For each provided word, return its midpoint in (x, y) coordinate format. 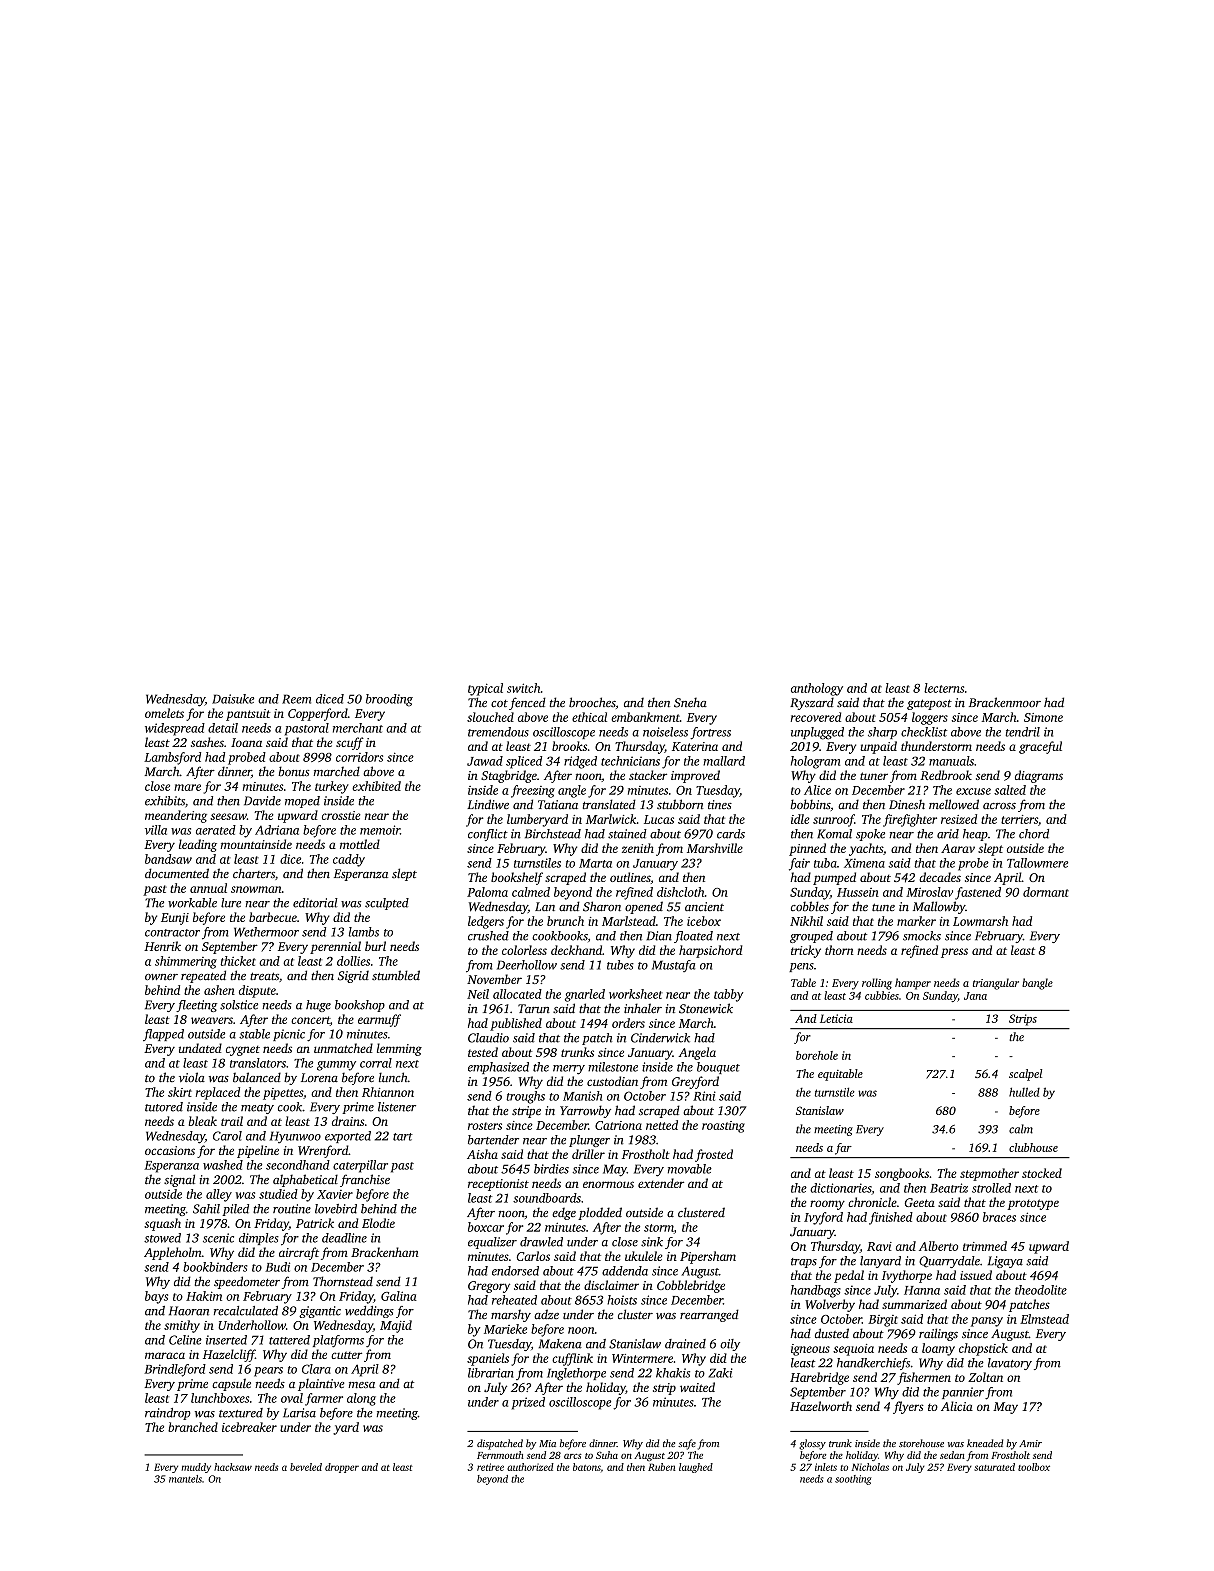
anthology (817, 689)
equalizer (492, 1243)
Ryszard (812, 703)
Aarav (958, 848)
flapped (163, 1035)
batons (587, 1467)
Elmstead (1044, 1319)
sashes (207, 742)
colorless (524, 950)
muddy (196, 1468)
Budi (277, 1267)
